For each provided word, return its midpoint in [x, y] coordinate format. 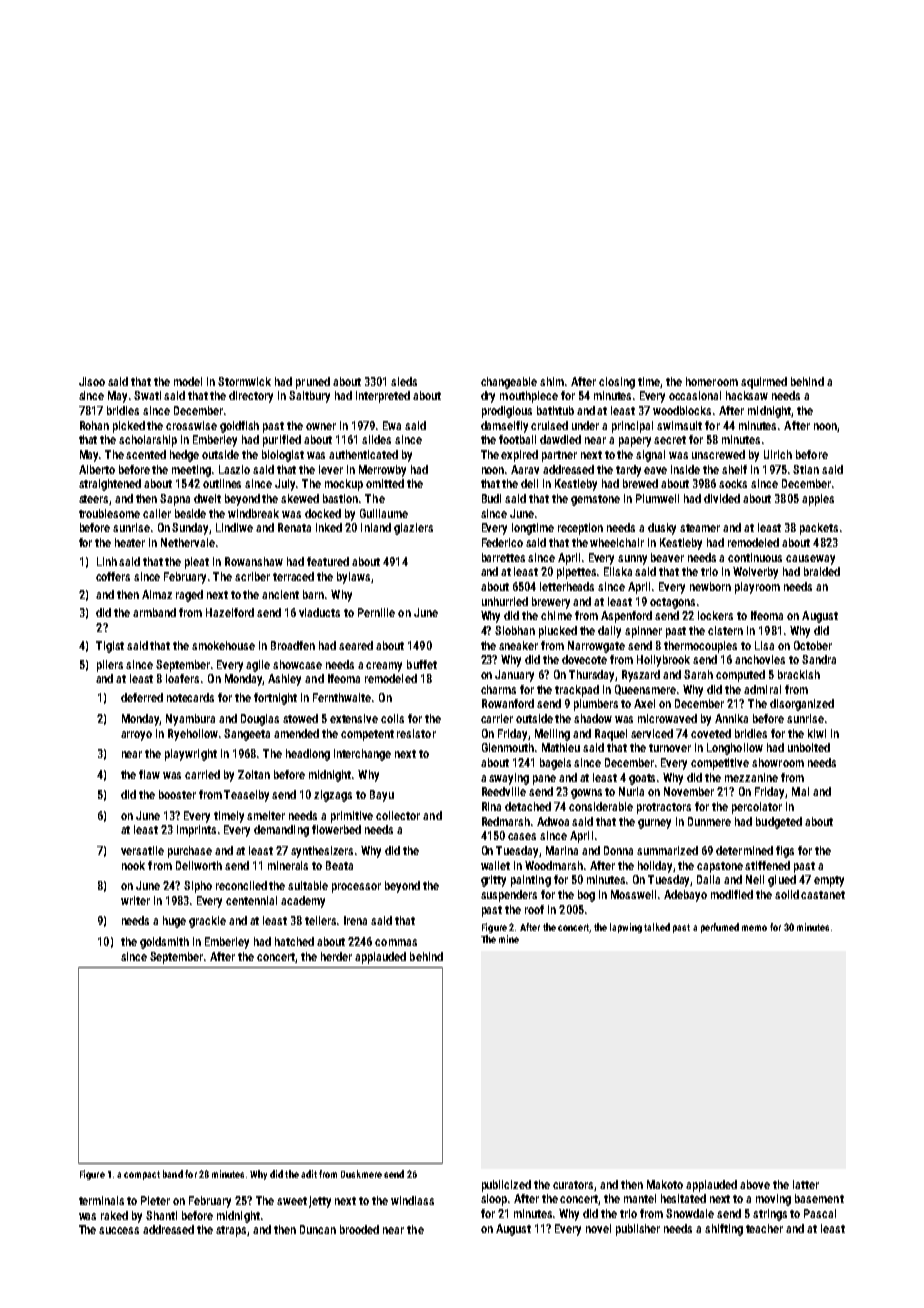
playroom [757, 588]
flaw [149, 774]
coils [392, 718]
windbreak [253, 513]
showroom [778, 762]
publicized [506, 1186]
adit [309, 1174]
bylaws [353, 578]
